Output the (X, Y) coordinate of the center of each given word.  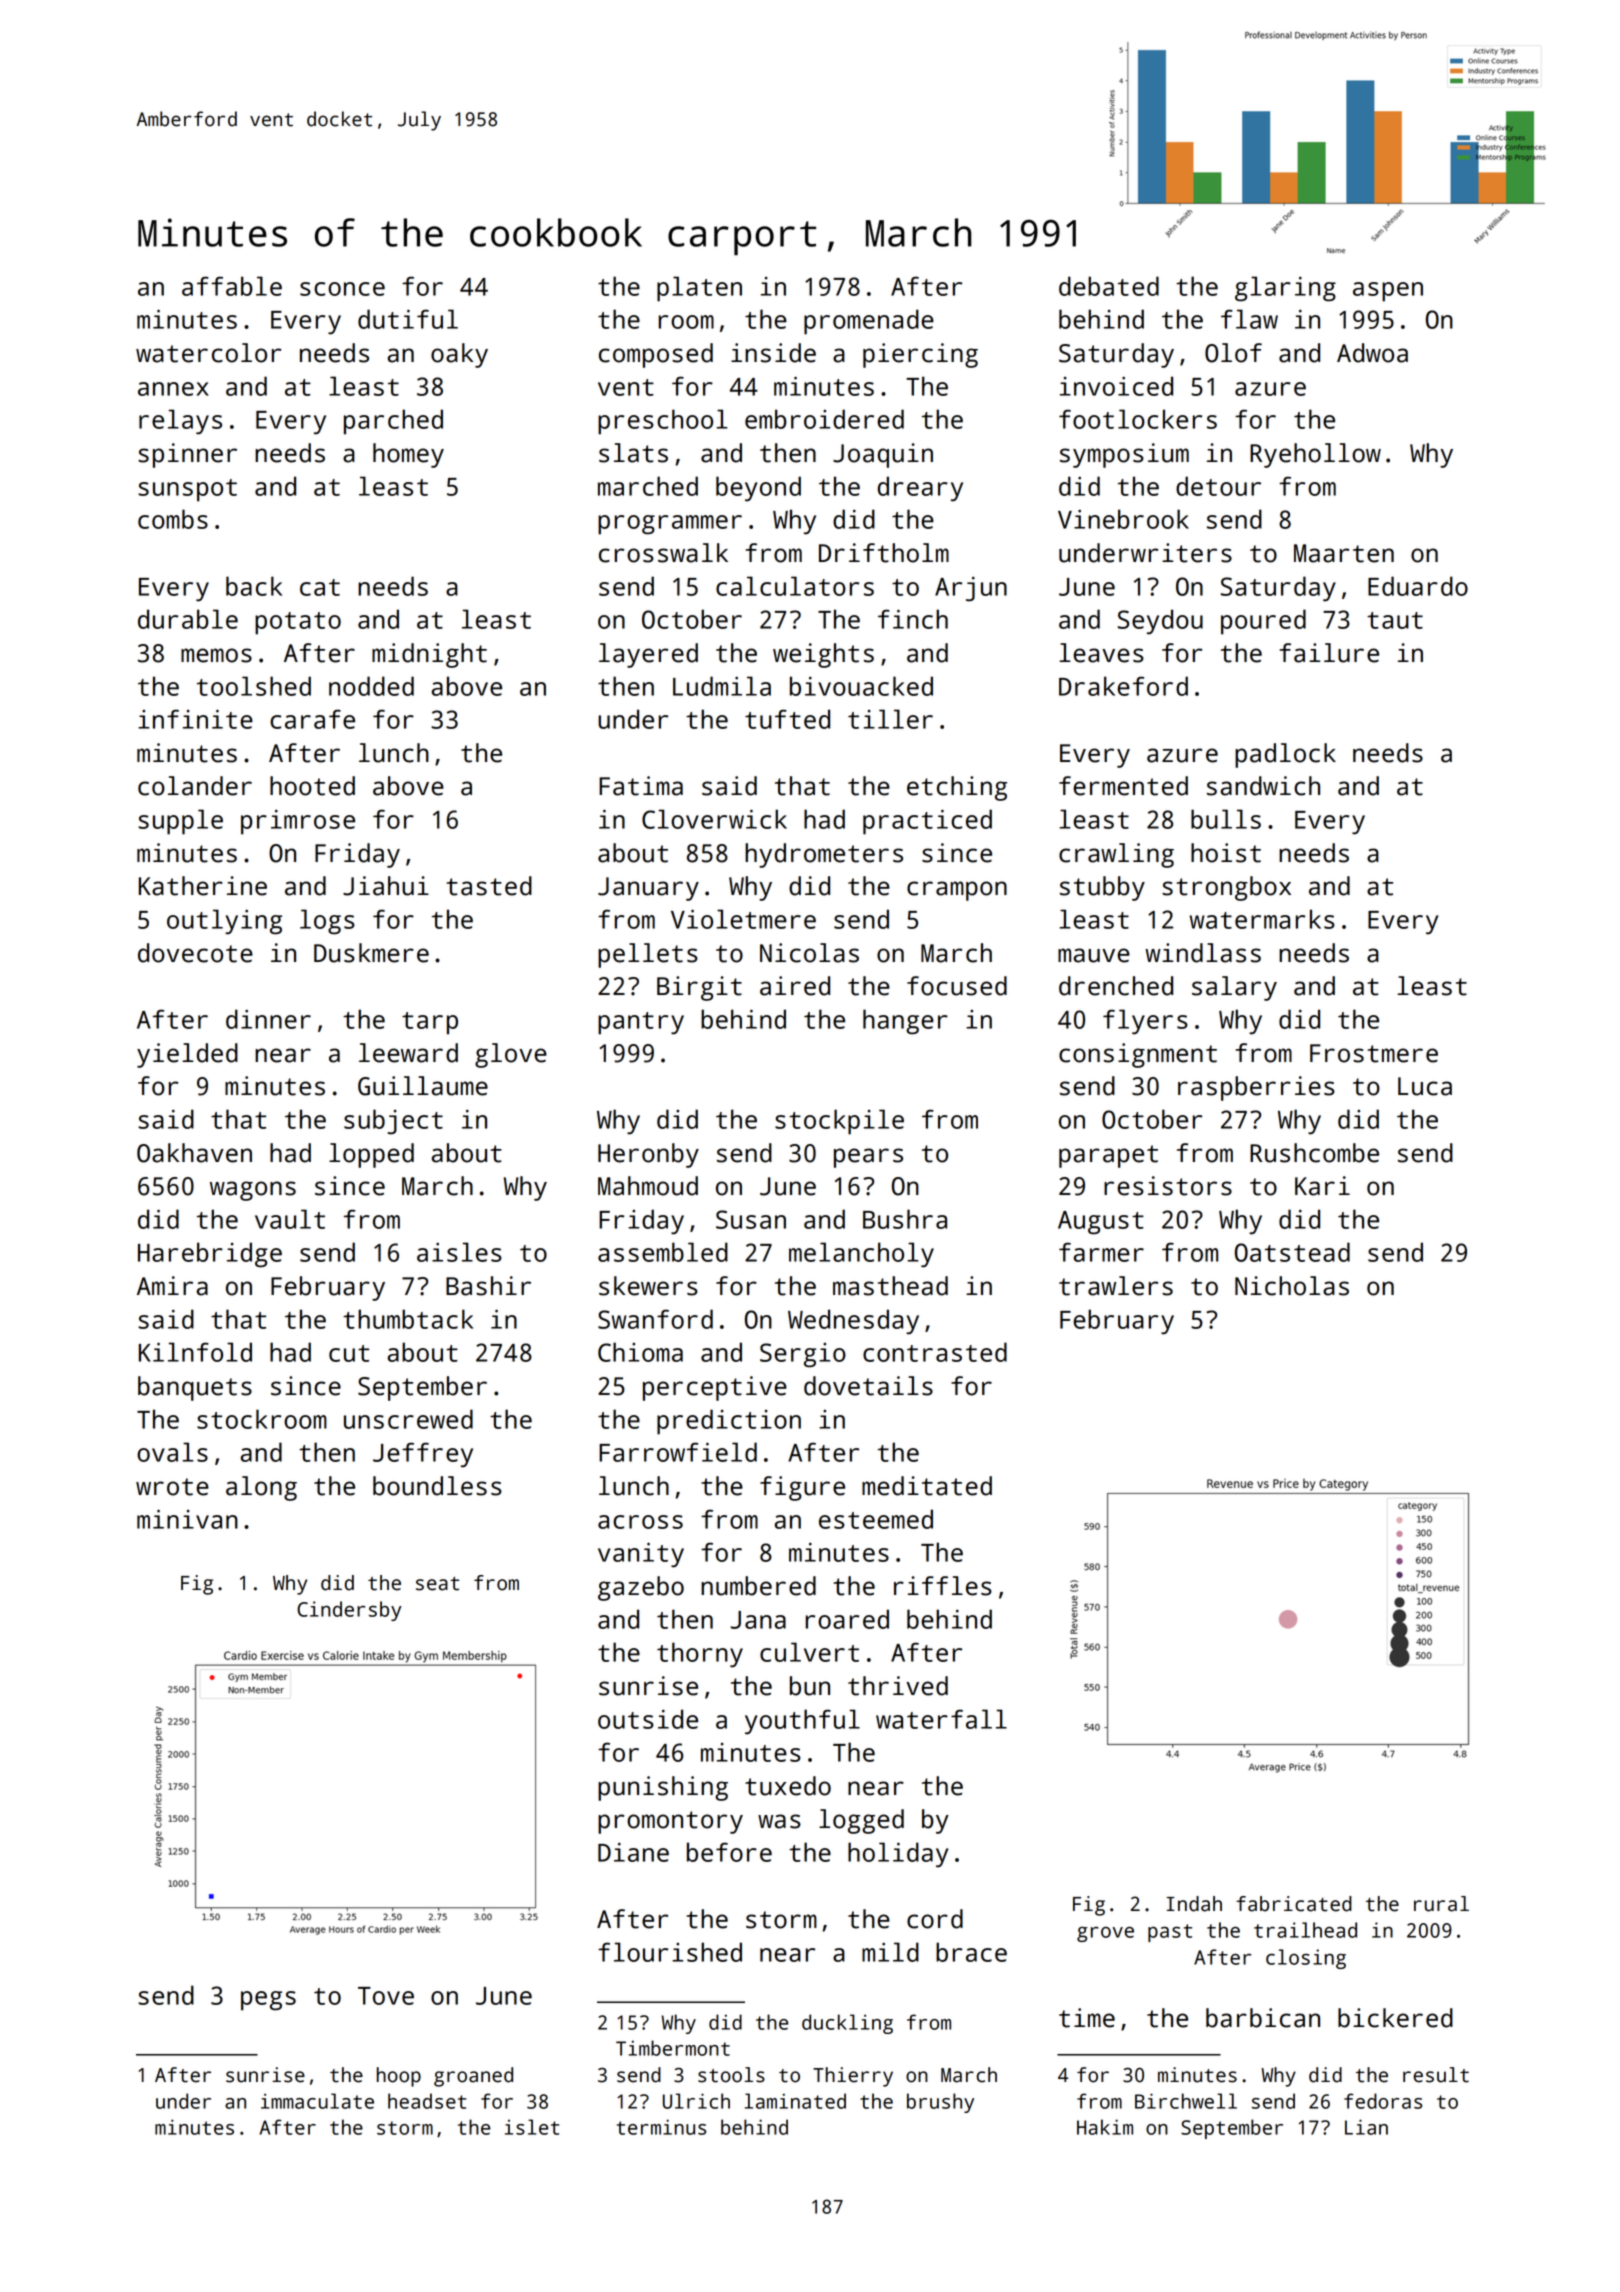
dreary (920, 489)
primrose (298, 822)
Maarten (1344, 553)
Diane (633, 1852)
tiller (890, 719)
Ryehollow (1315, 455)
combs (173, 519)
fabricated (1294, 1904)
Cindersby (349, 1611)
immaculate (317, 2101)
